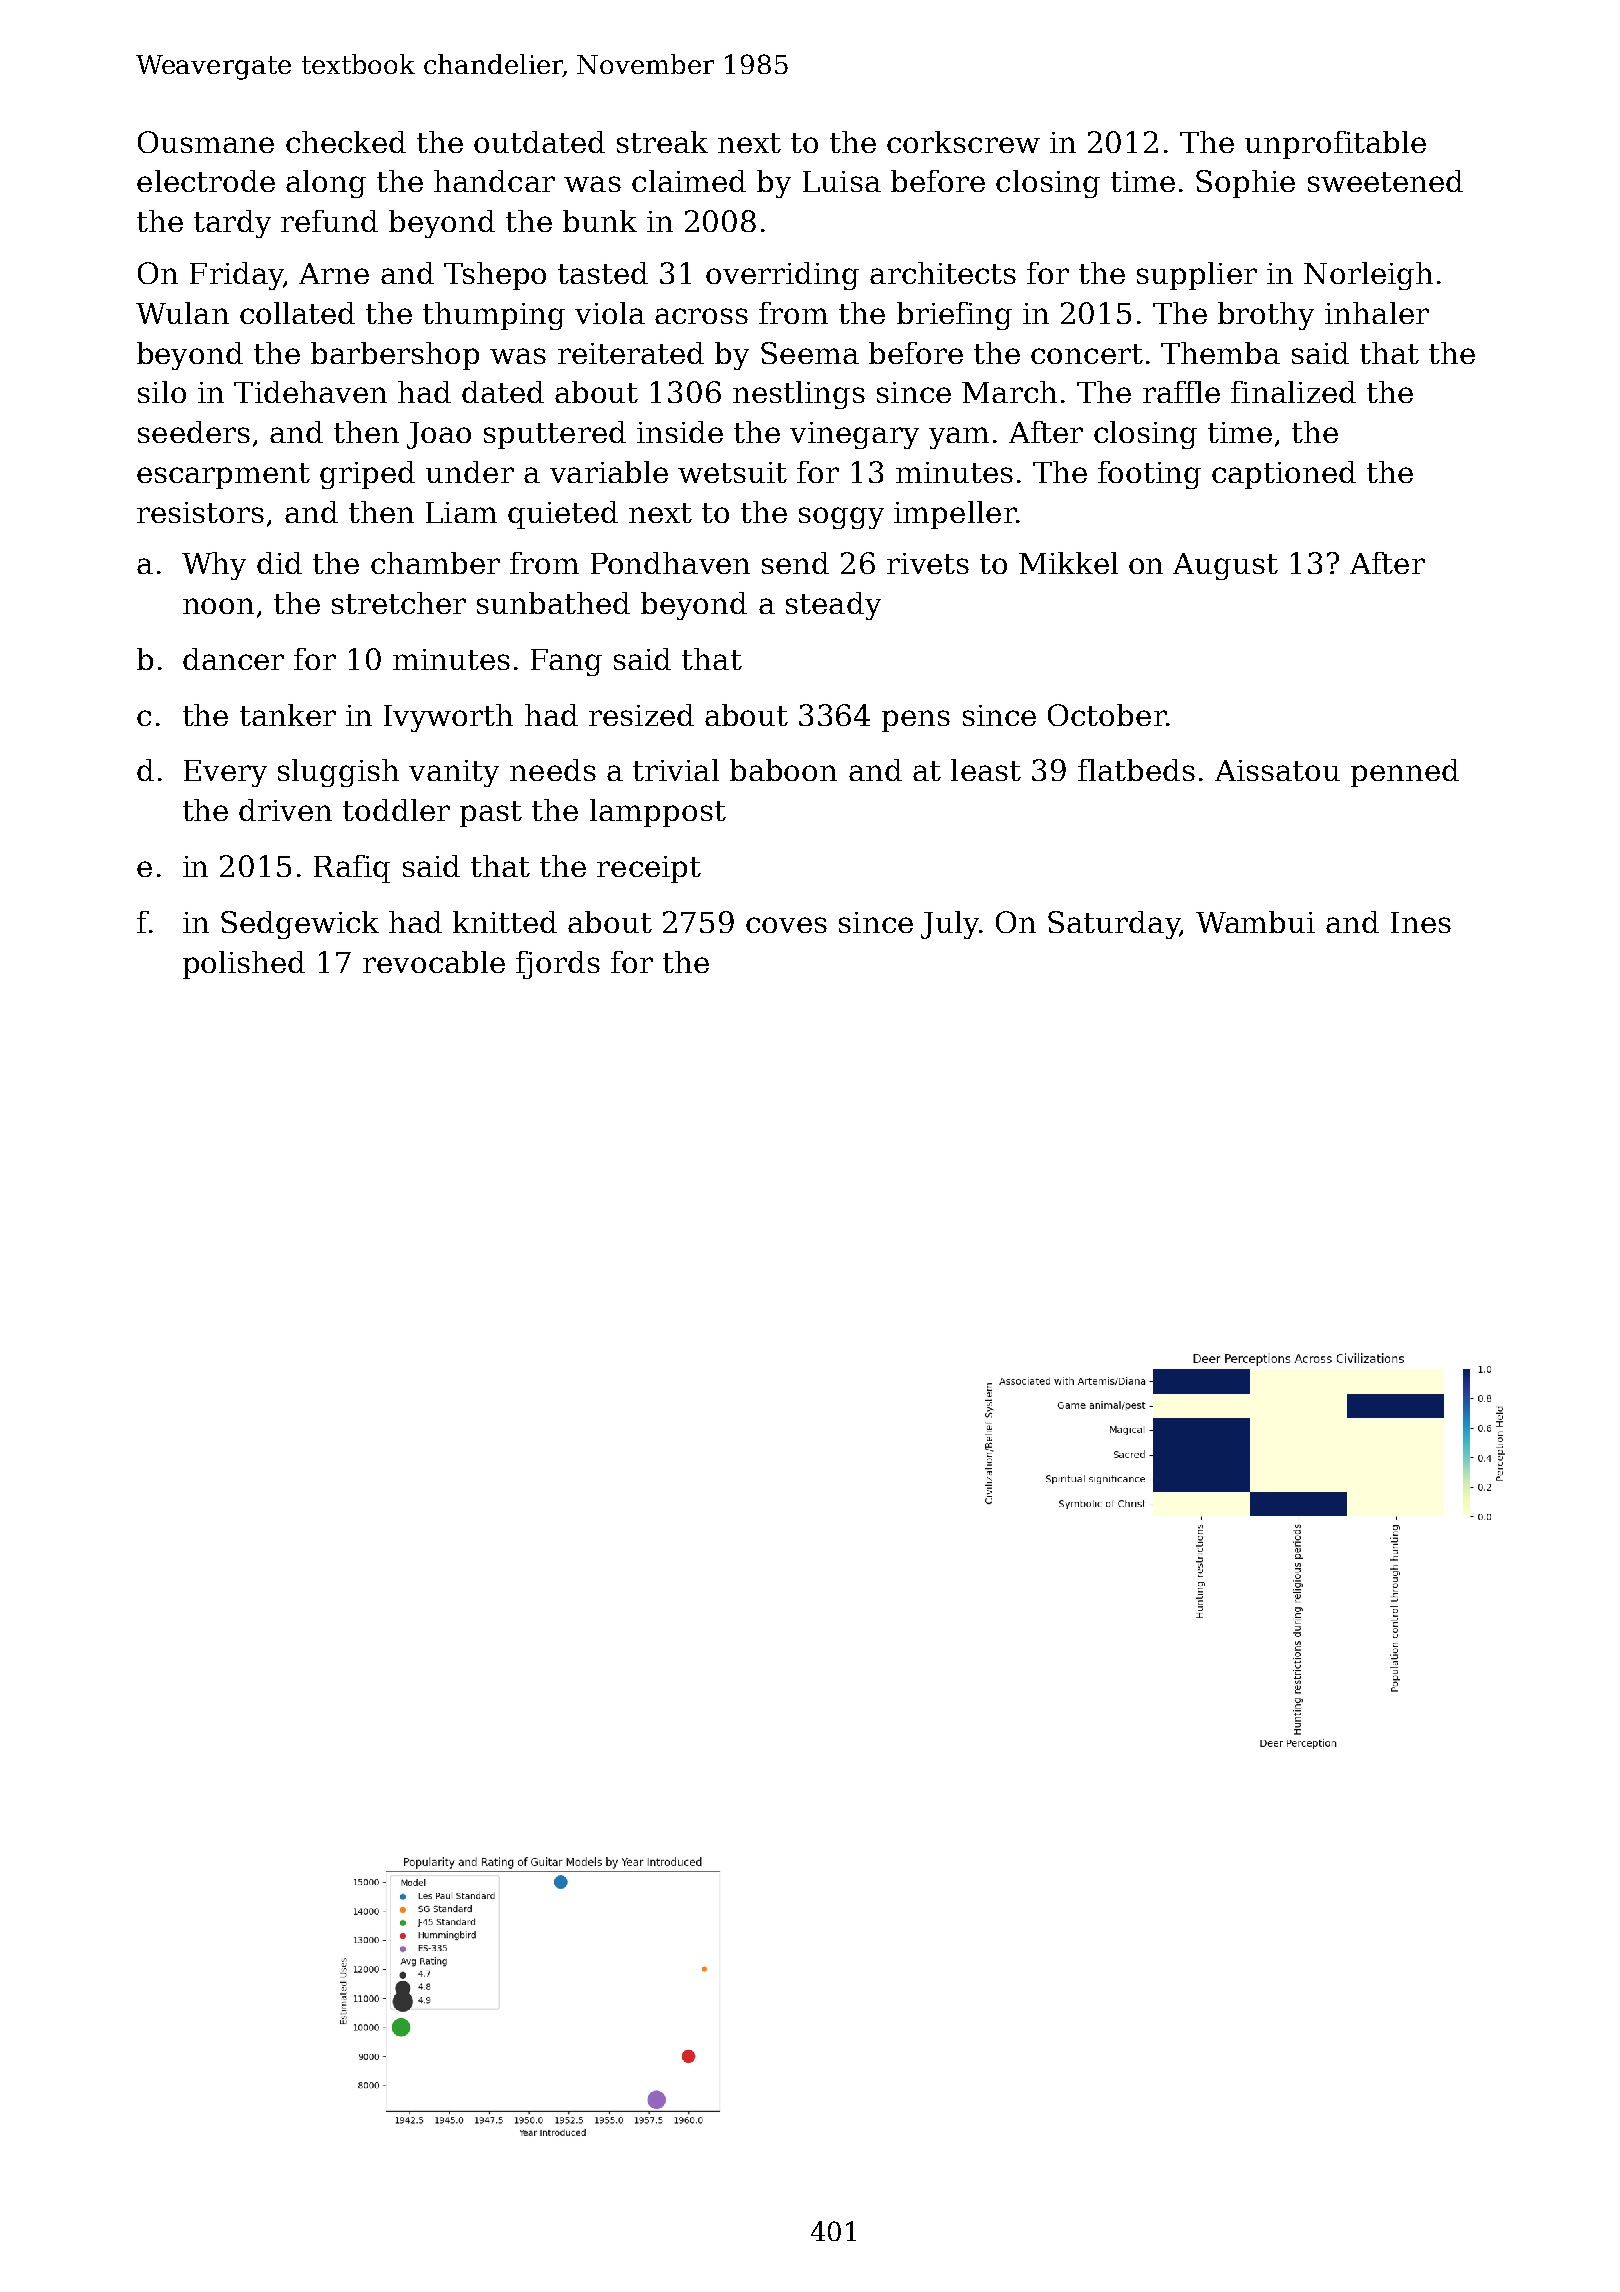 The image size is (1620, 2292). I want to click on inhaler, so click(1377, 313).
